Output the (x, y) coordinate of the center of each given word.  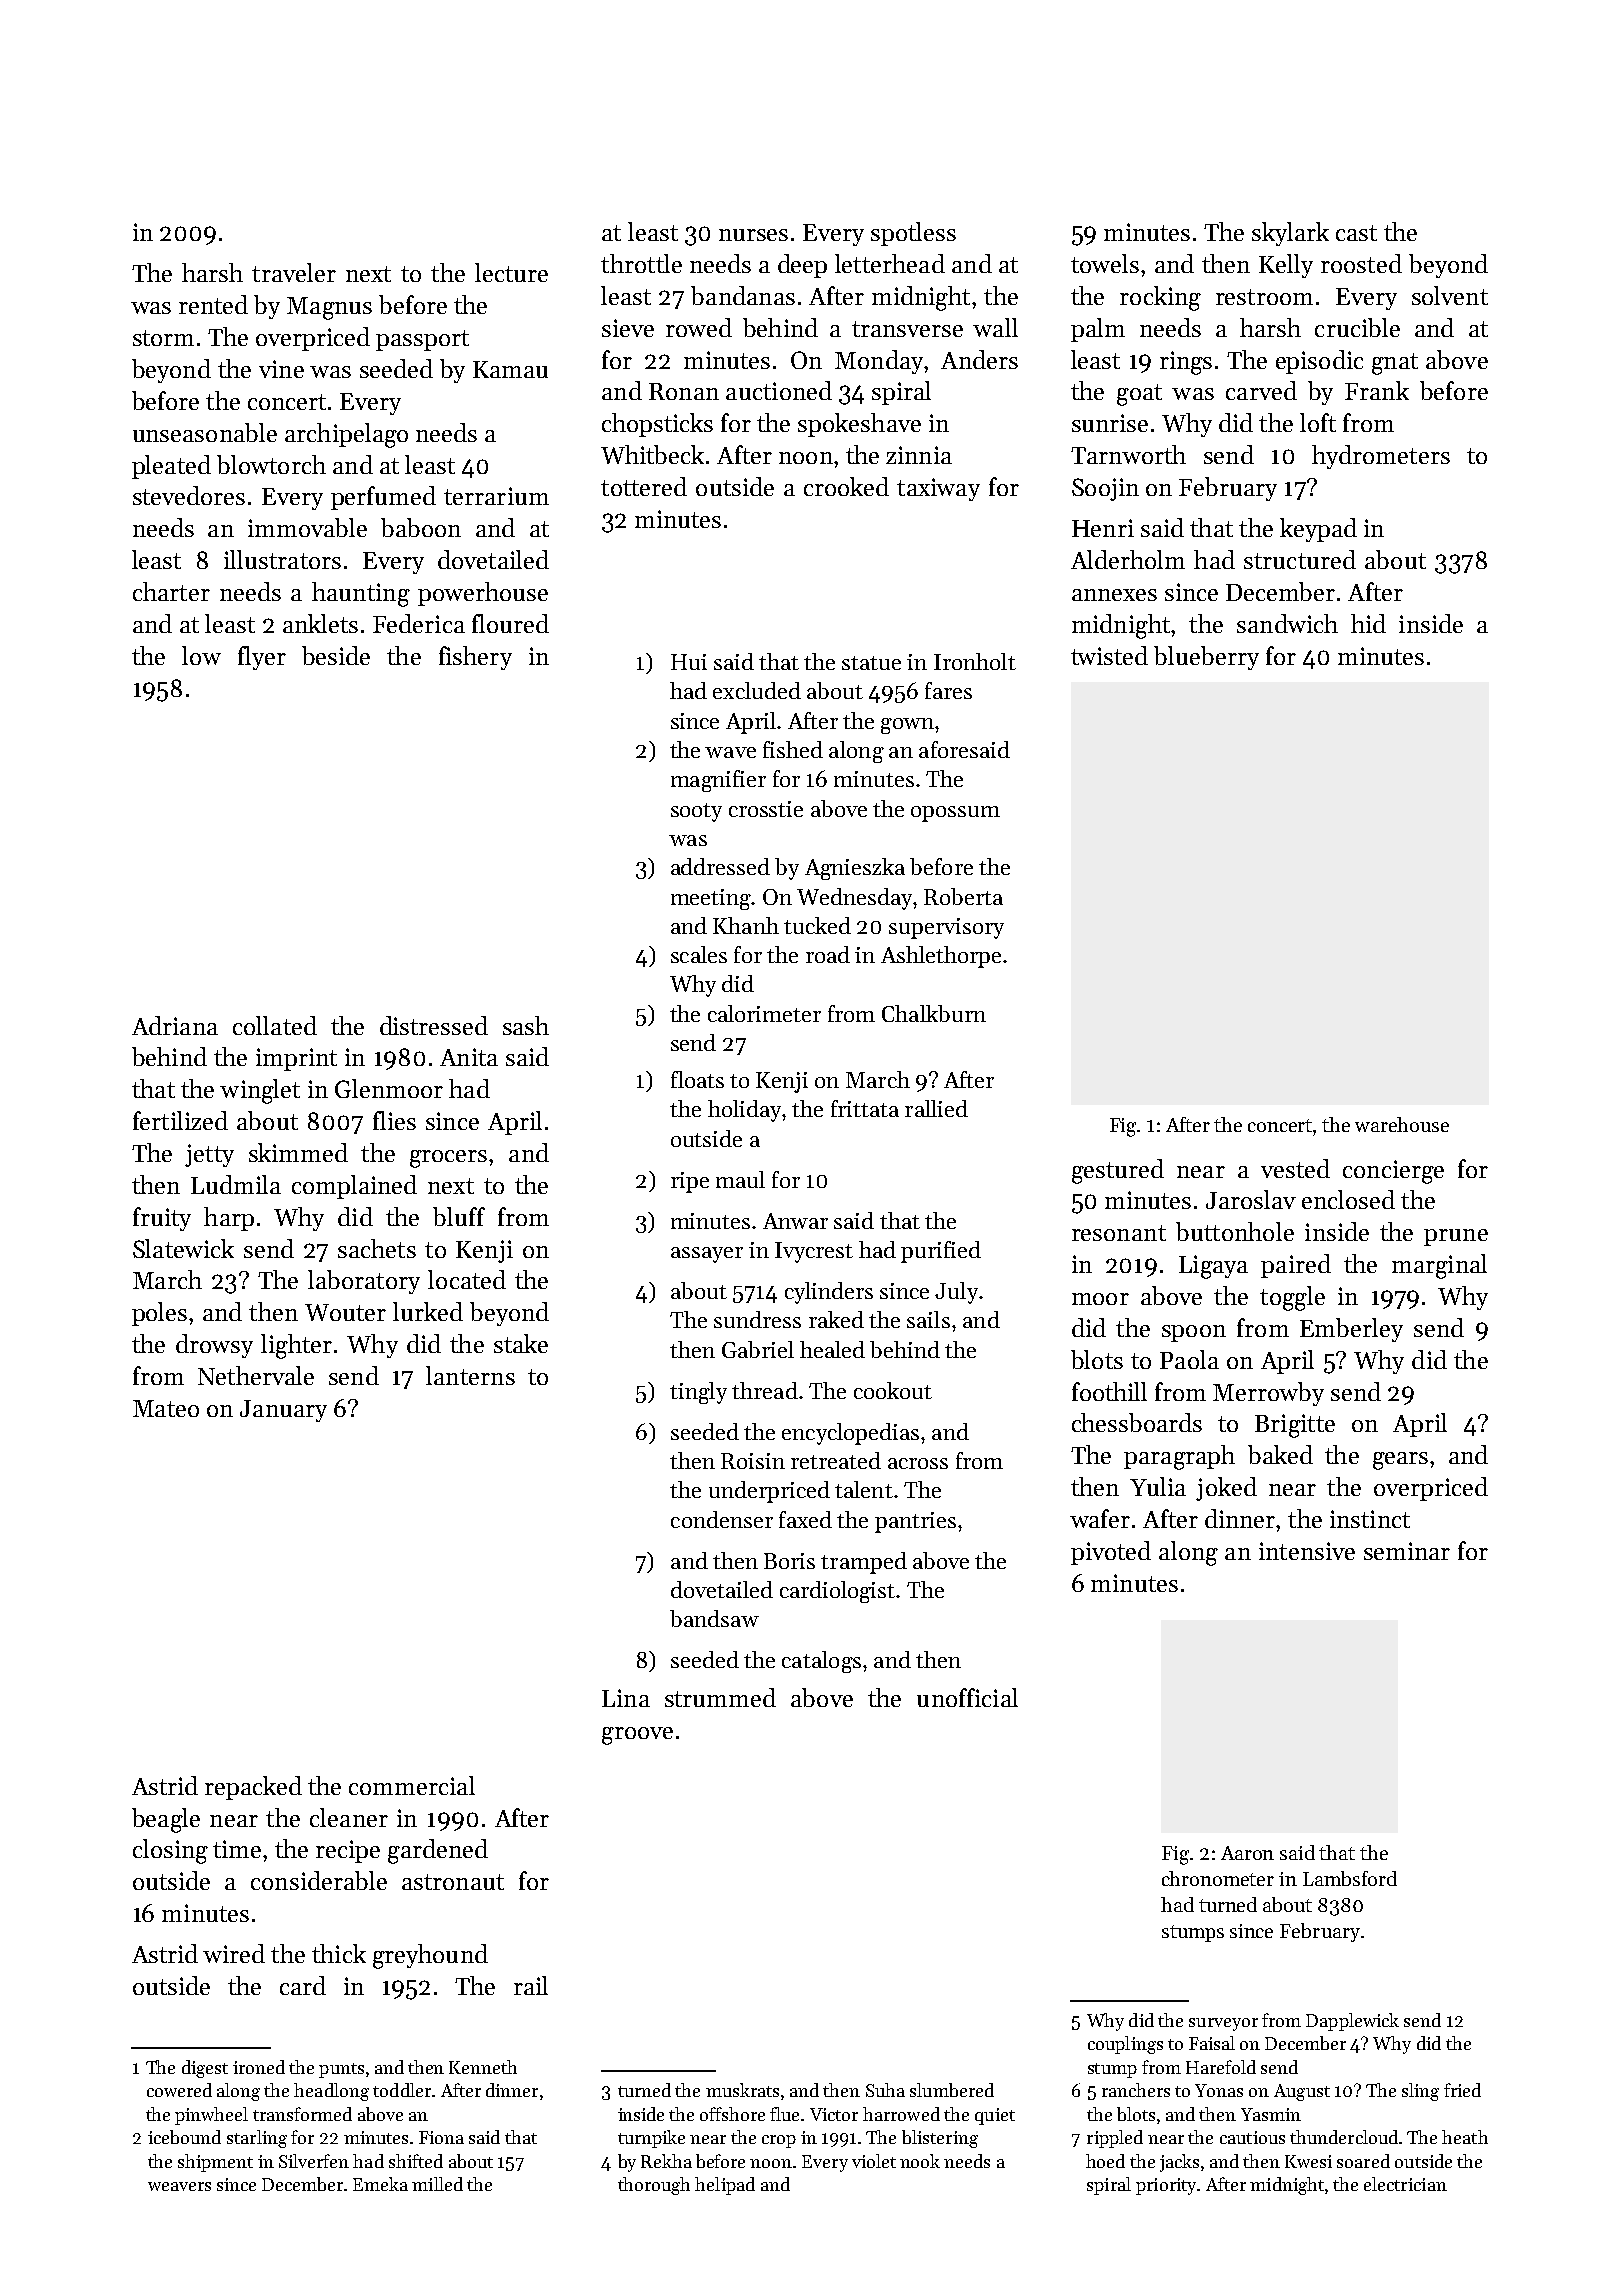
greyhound (430, 1956)
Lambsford (1350, 1878)
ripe (690, 1182)
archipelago (346, 435)
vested (1295, 1168)
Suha (885, 2090)
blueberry (1206, 658)
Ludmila (236, 1184)
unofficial (967, 1697)
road (828, 954)
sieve (628, 328)
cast (1356, 233)
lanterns (470, 1375)
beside (336, 655)
